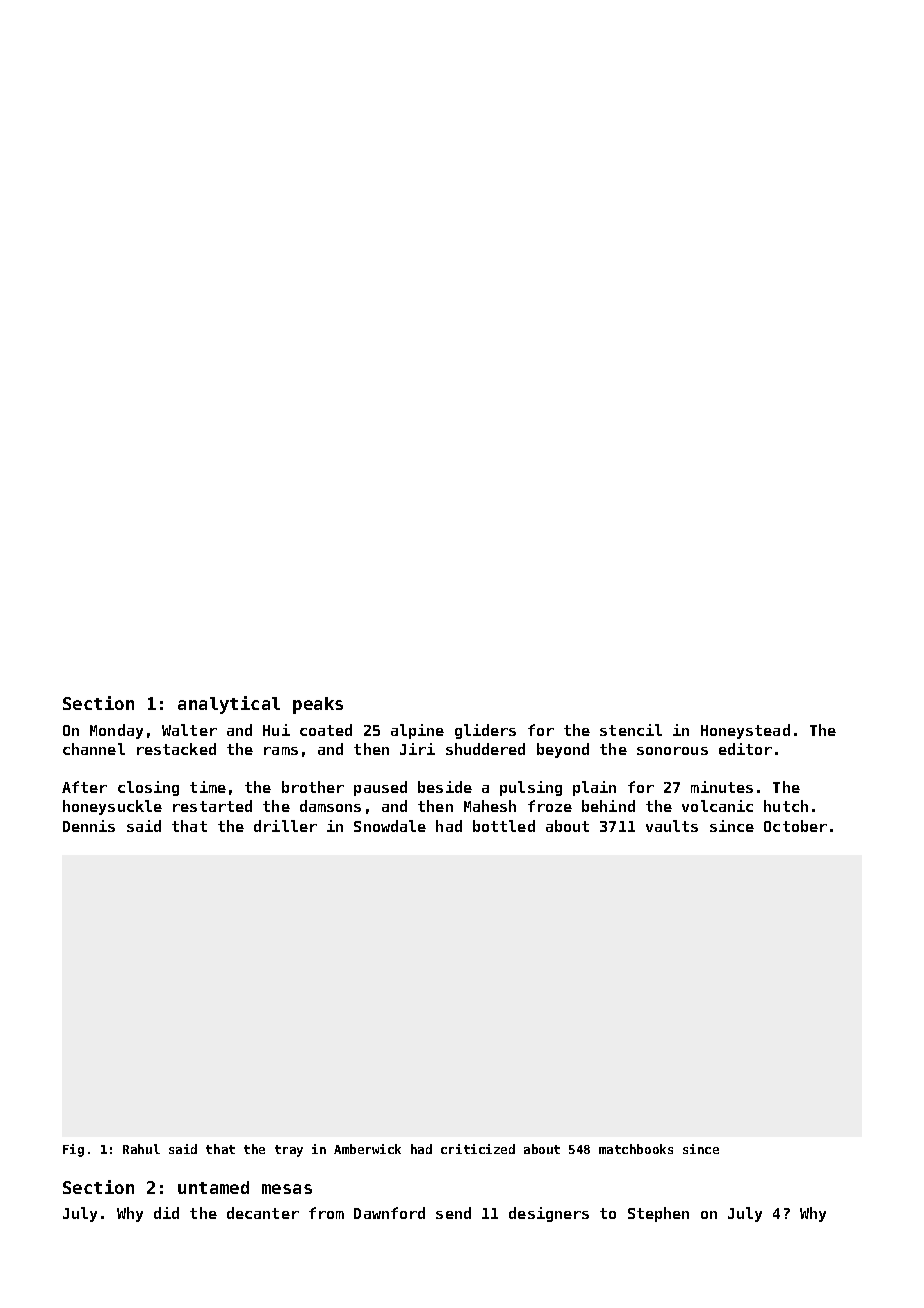  Describe the element at coordinates (549, 1214) in the document. I see `designers` at that location.
